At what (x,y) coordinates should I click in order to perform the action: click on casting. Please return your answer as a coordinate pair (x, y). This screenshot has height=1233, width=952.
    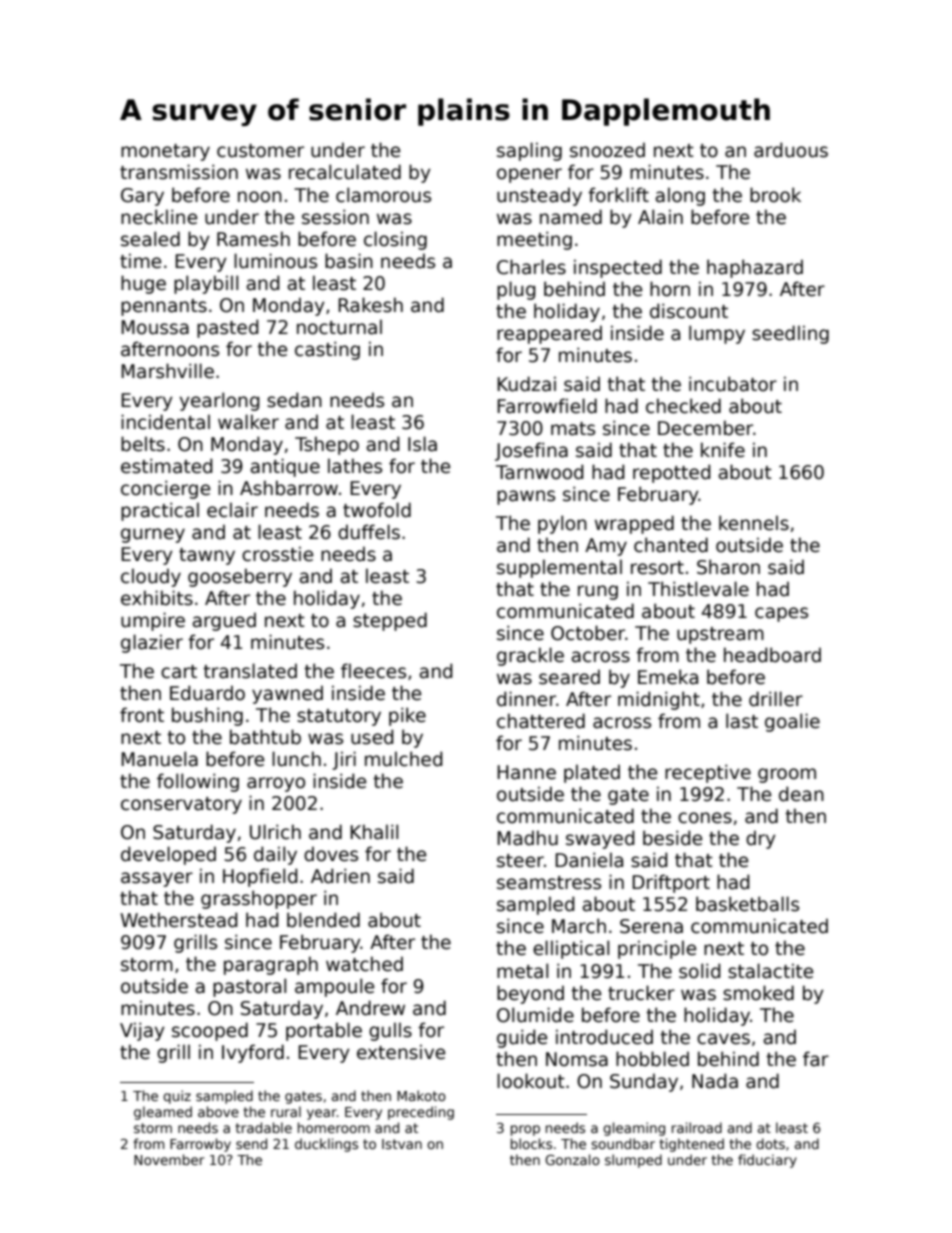
    Looking at the image, I should click on (327, 350).
